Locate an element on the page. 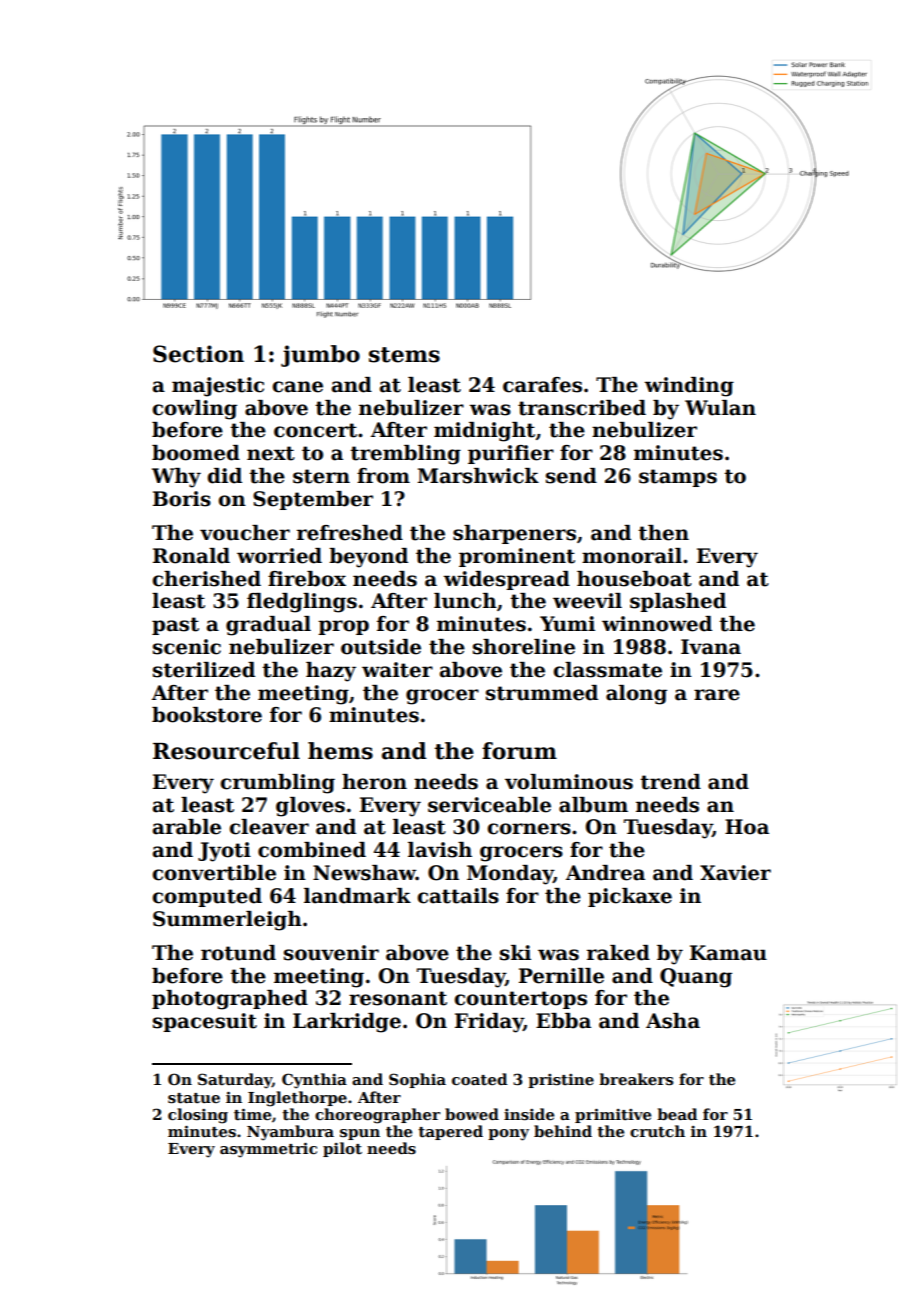 The image size is (924, 1311). stems is located at coordinates (404, 355).
